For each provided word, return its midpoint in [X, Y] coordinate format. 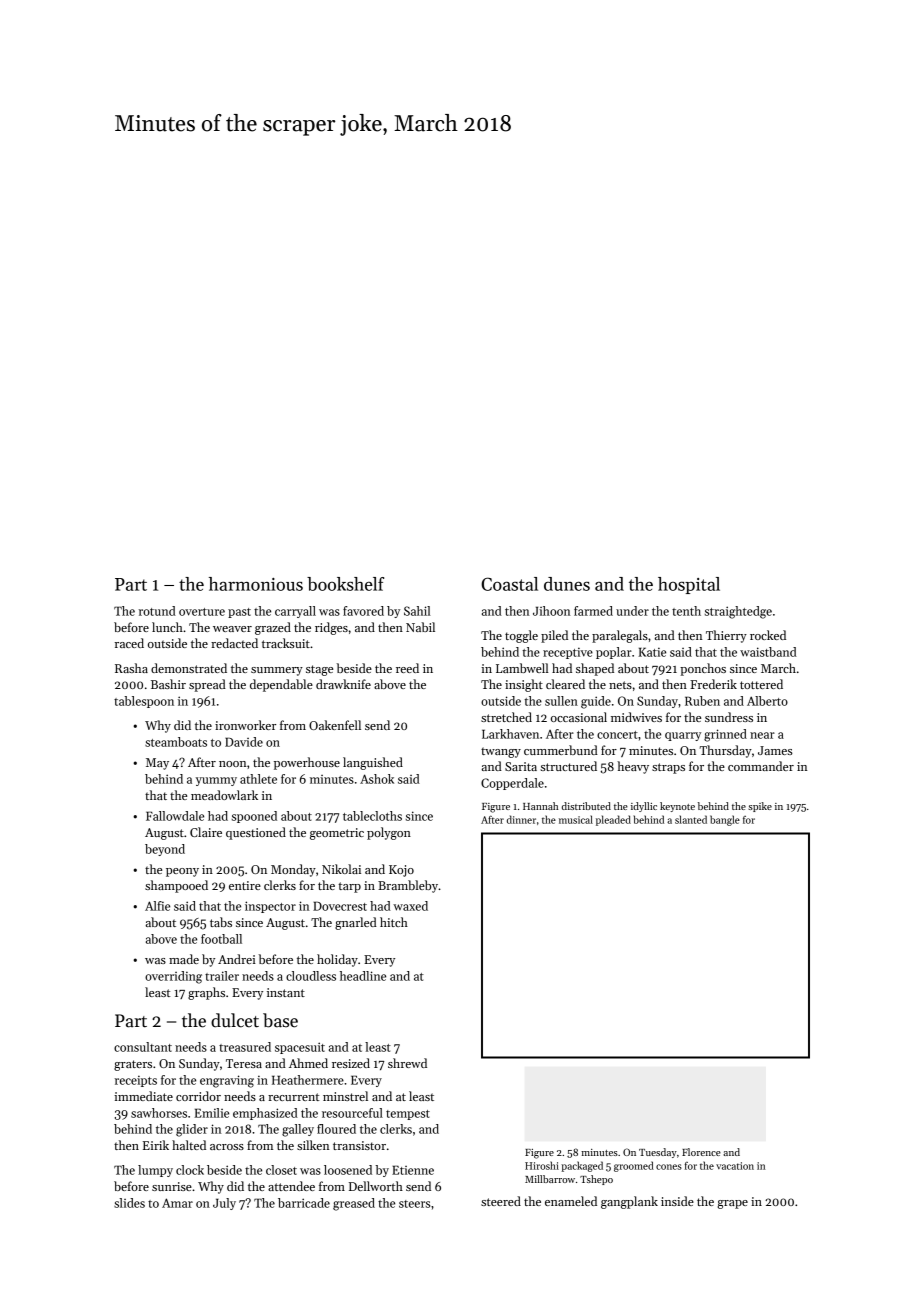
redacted [234, 643]
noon [233, 764]
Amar [177, 1203]
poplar [614, 653]
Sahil [417, 611]
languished [373, 763]
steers [414, 1204]
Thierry [726, 636]
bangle [725, 820]
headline [363, 976]
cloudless [311, 976]
